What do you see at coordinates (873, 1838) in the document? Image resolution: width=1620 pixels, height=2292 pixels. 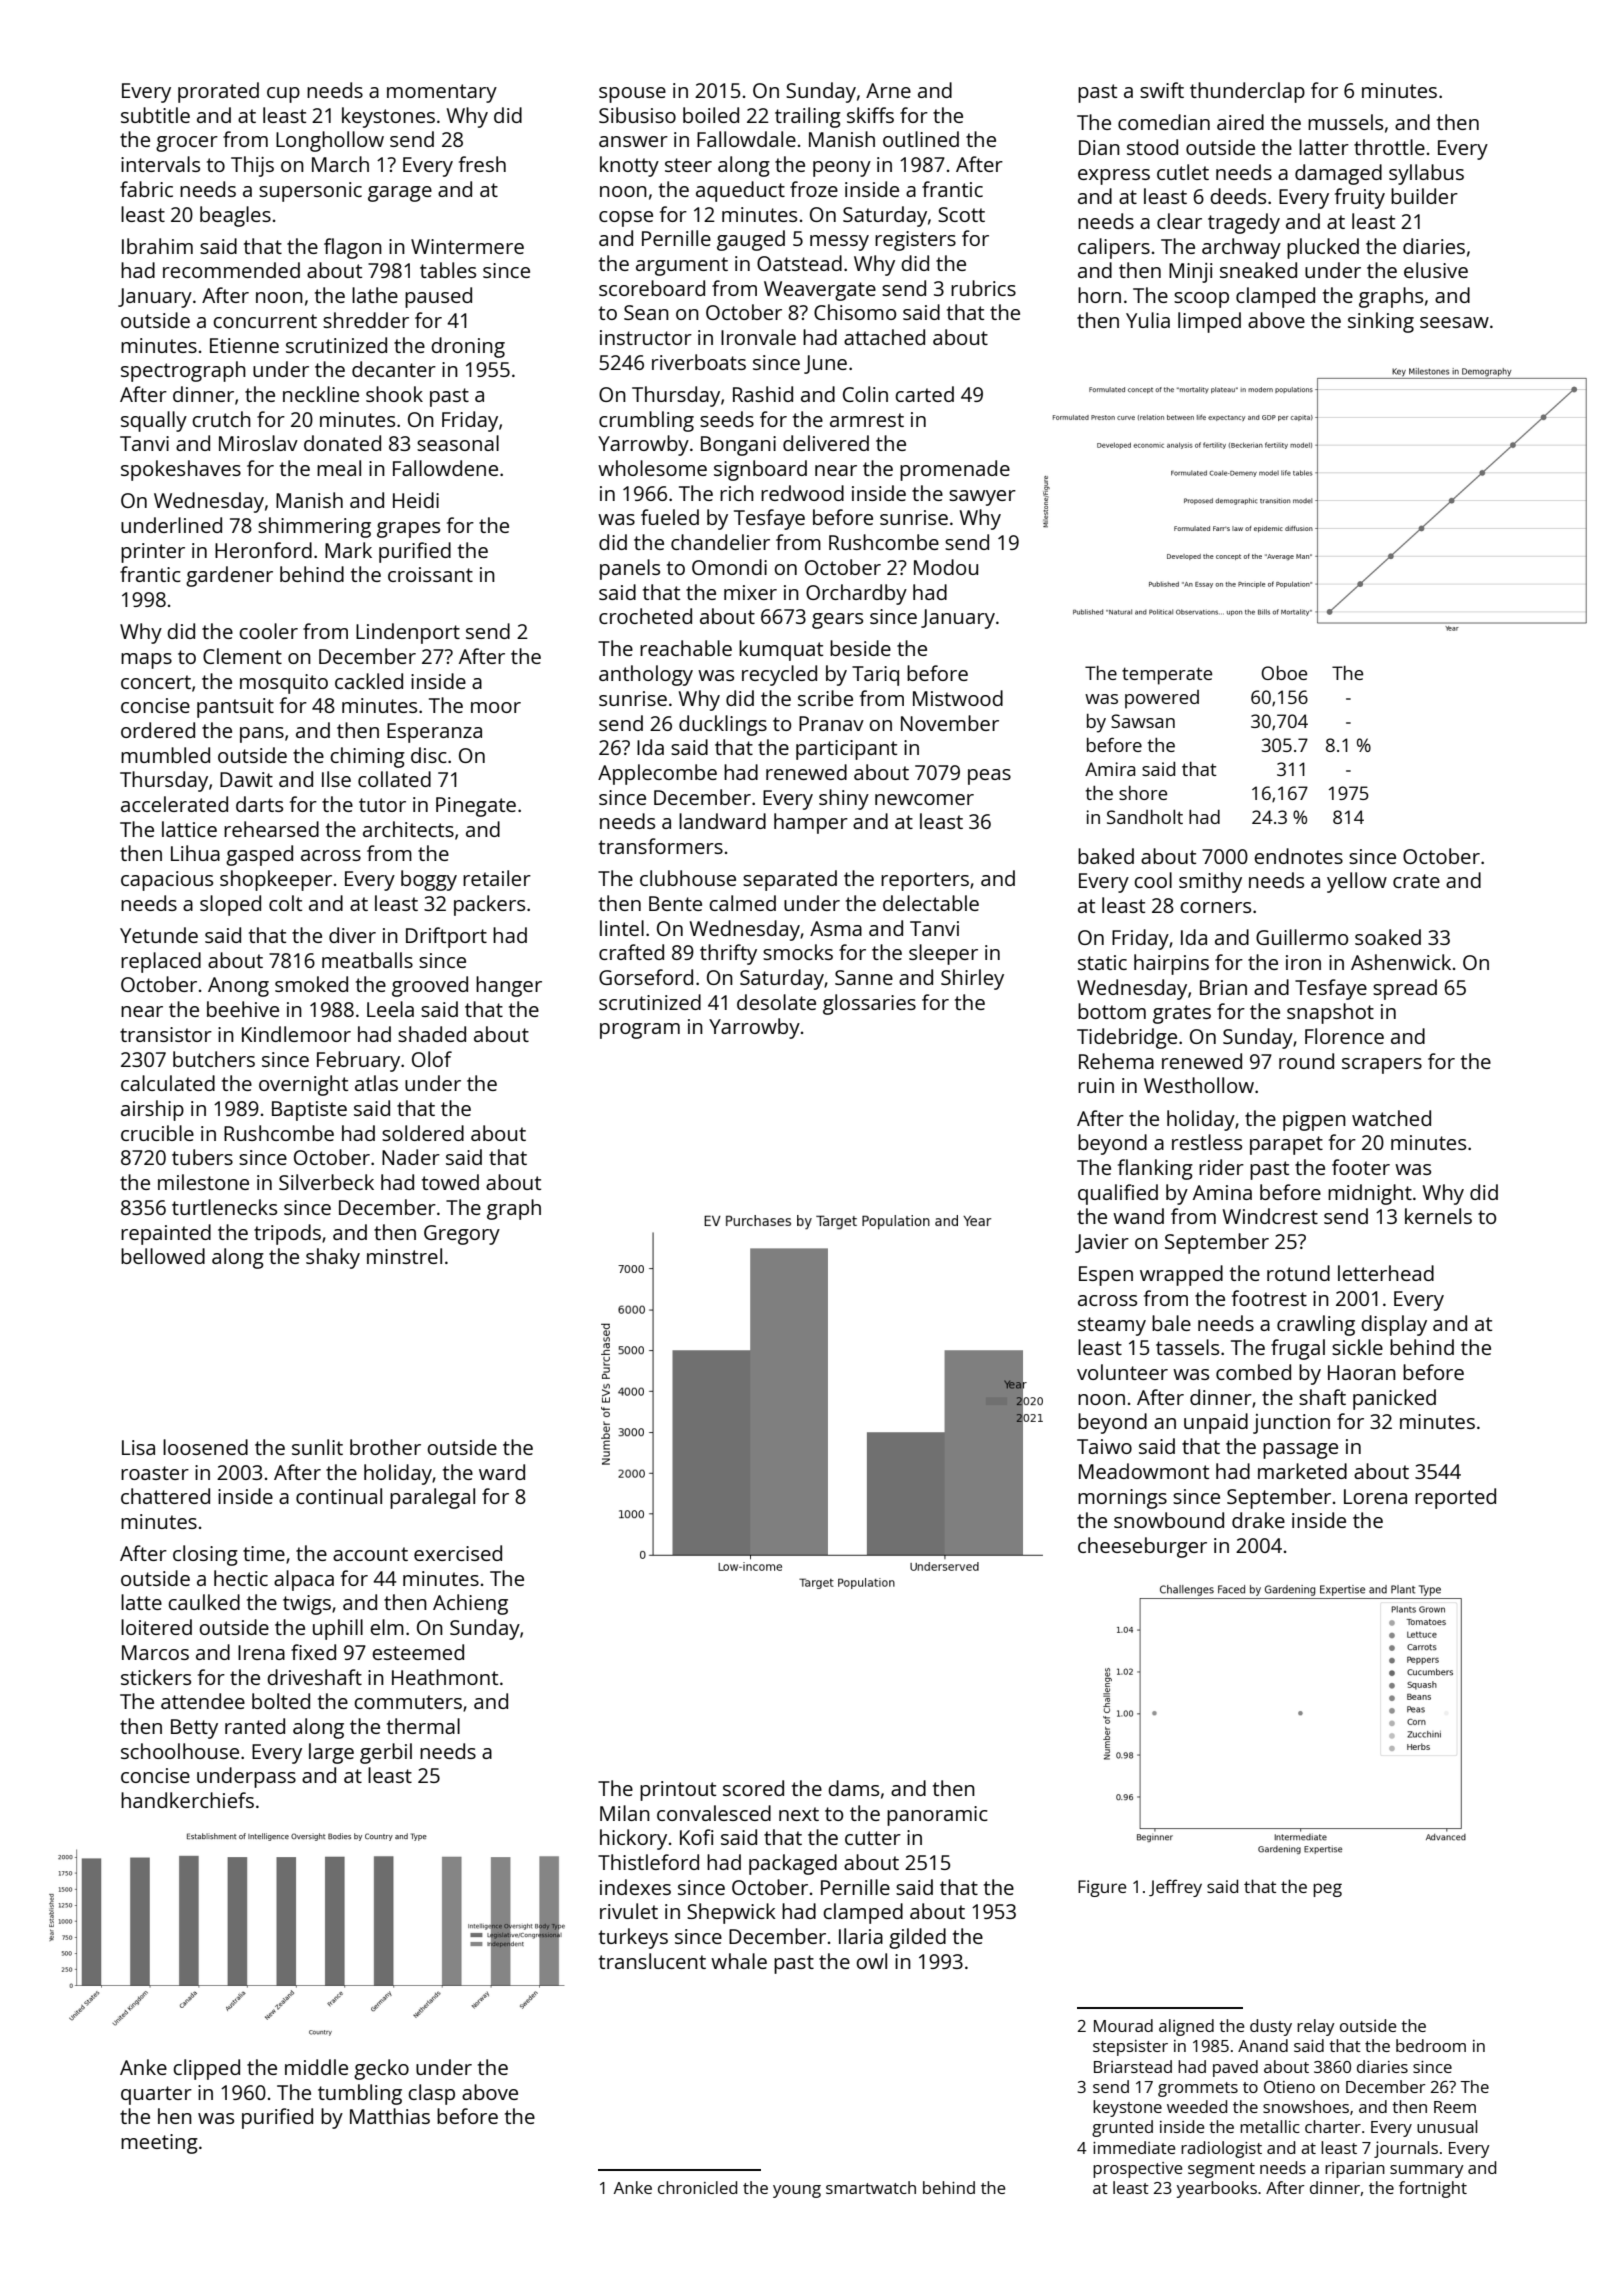 I see `cutter` at bounding box center [873, 1838].
